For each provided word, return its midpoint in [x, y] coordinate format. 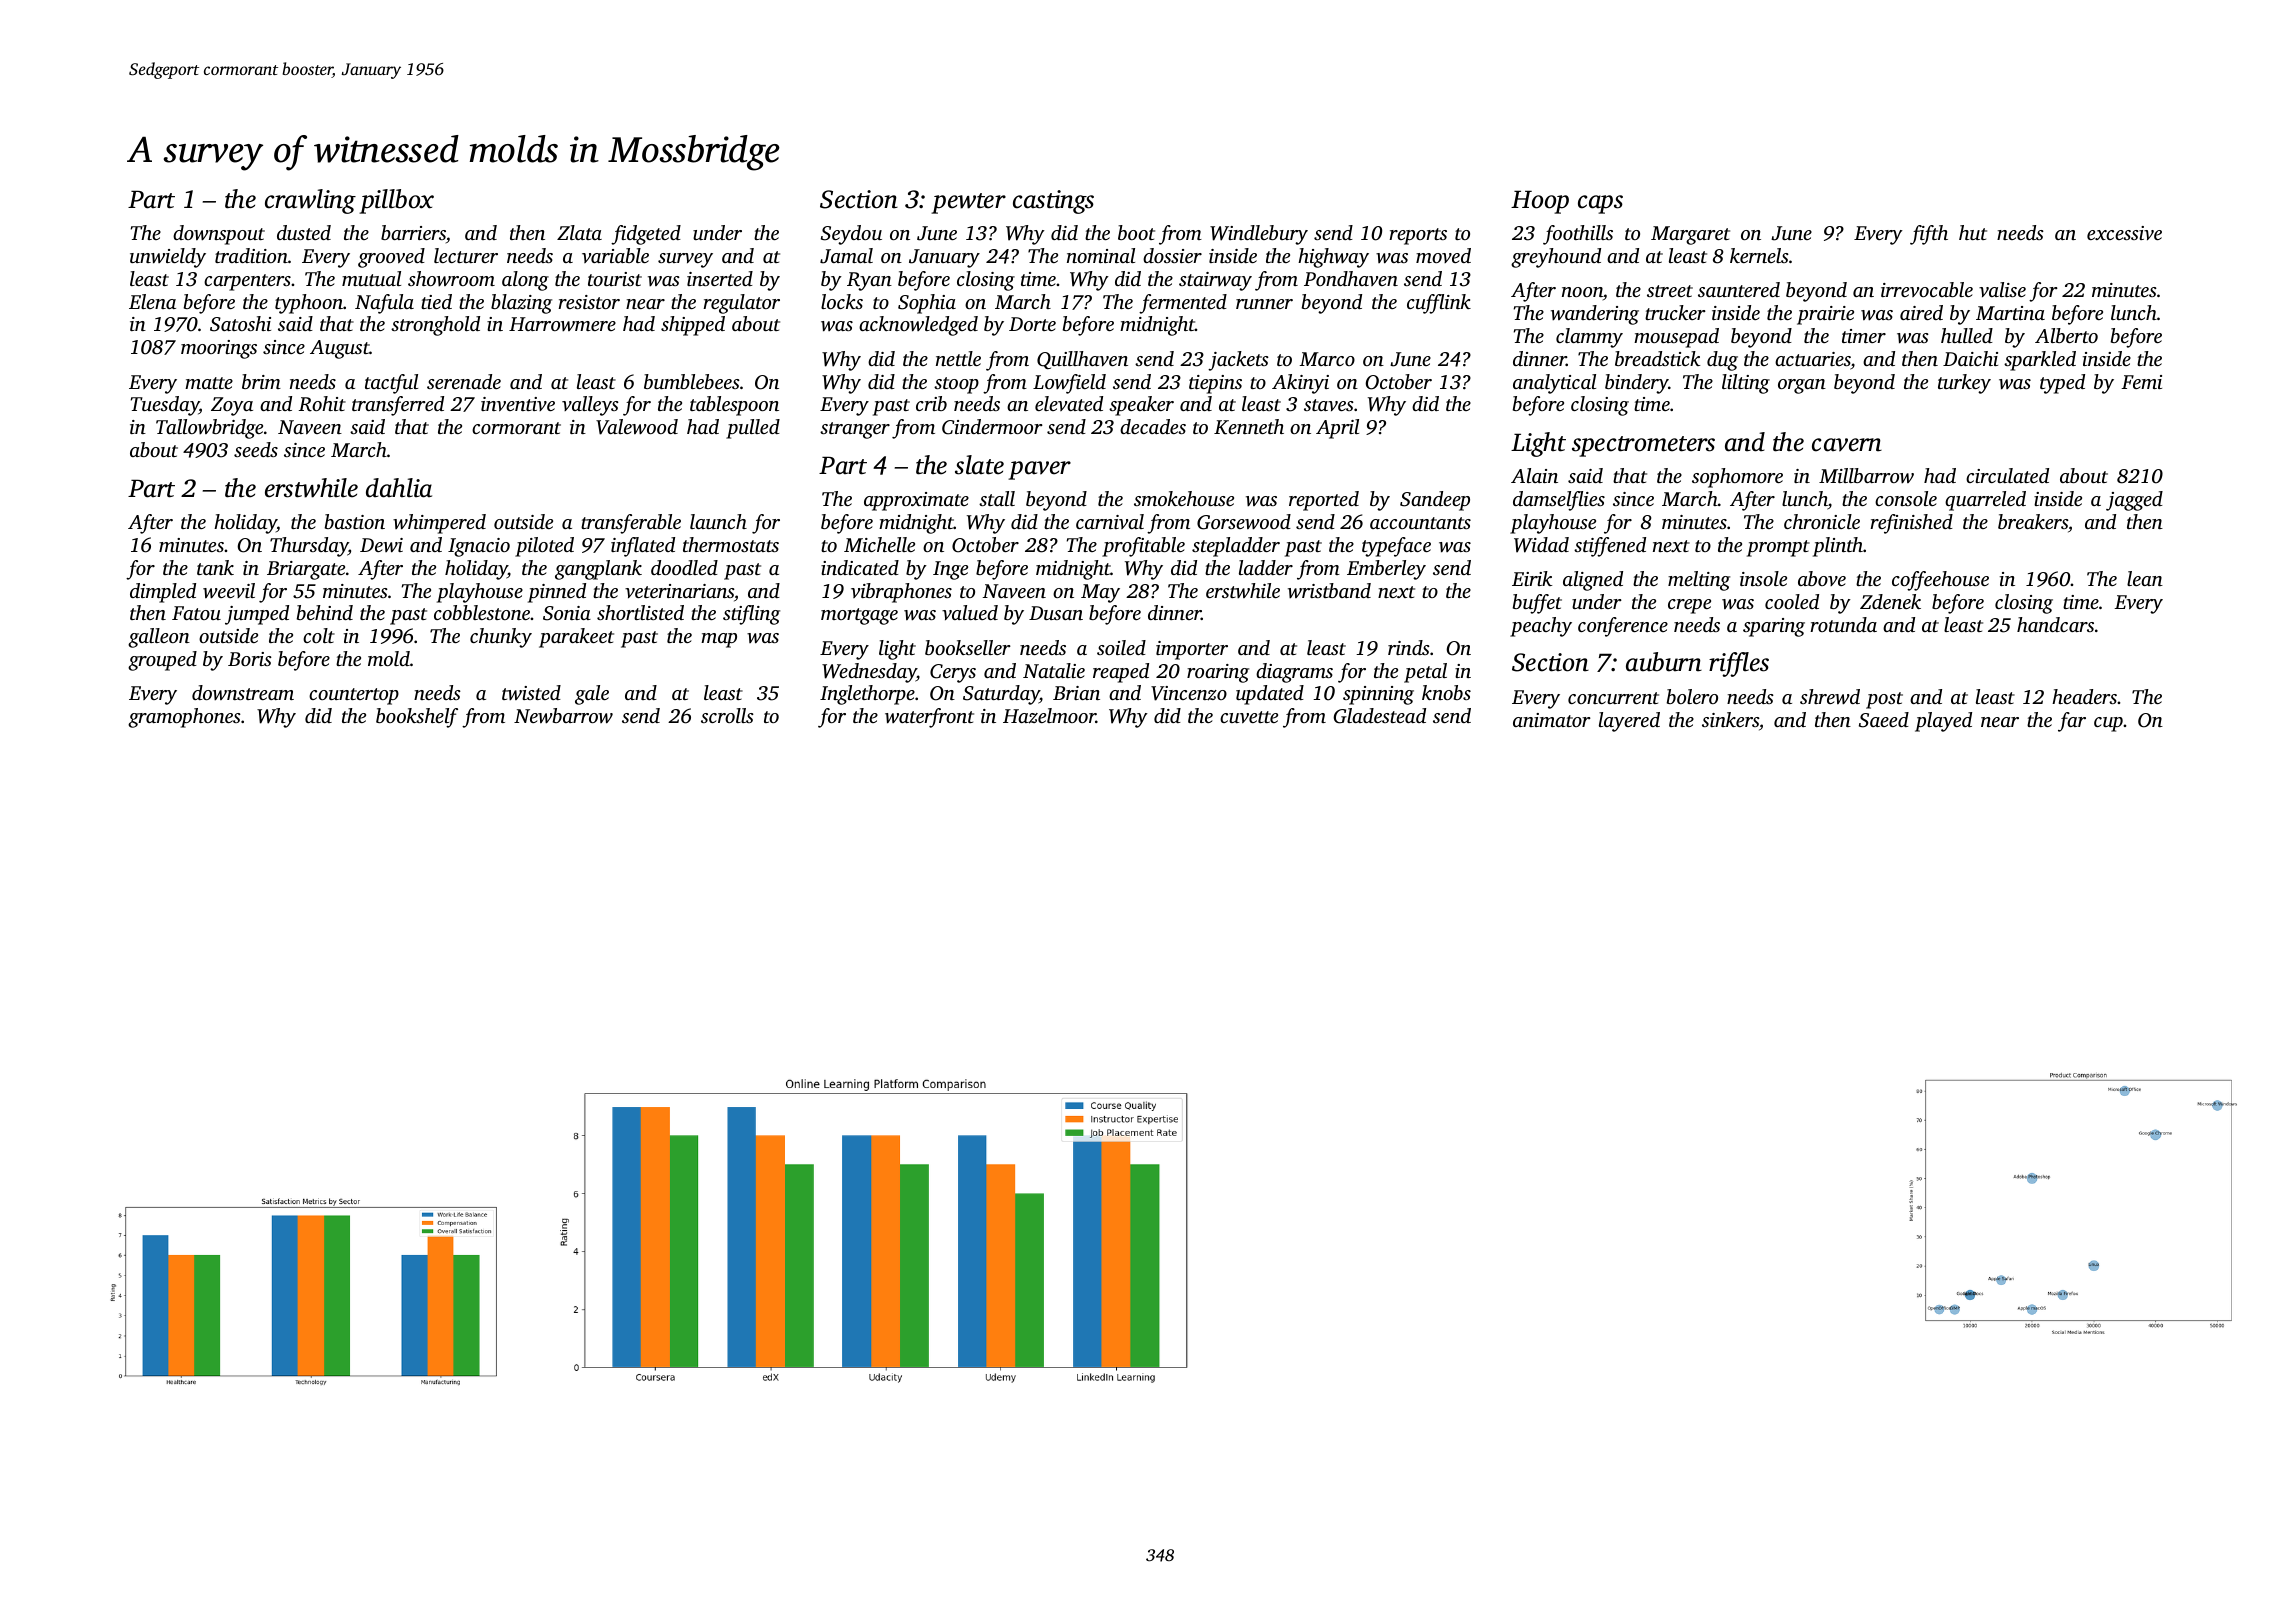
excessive [2124, 233]
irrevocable [1927, 289]
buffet [1537, 604]
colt [319, 635]
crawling [310, 201]
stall [997, 498]
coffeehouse [1940, 581]
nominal [1101, 255]
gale [592, 695]
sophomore [1737, 478]
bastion [355, 521]
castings [1053, 202]
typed [2062, 384]
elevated [1069, 403]
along [525, 281]
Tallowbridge [209, 429]
